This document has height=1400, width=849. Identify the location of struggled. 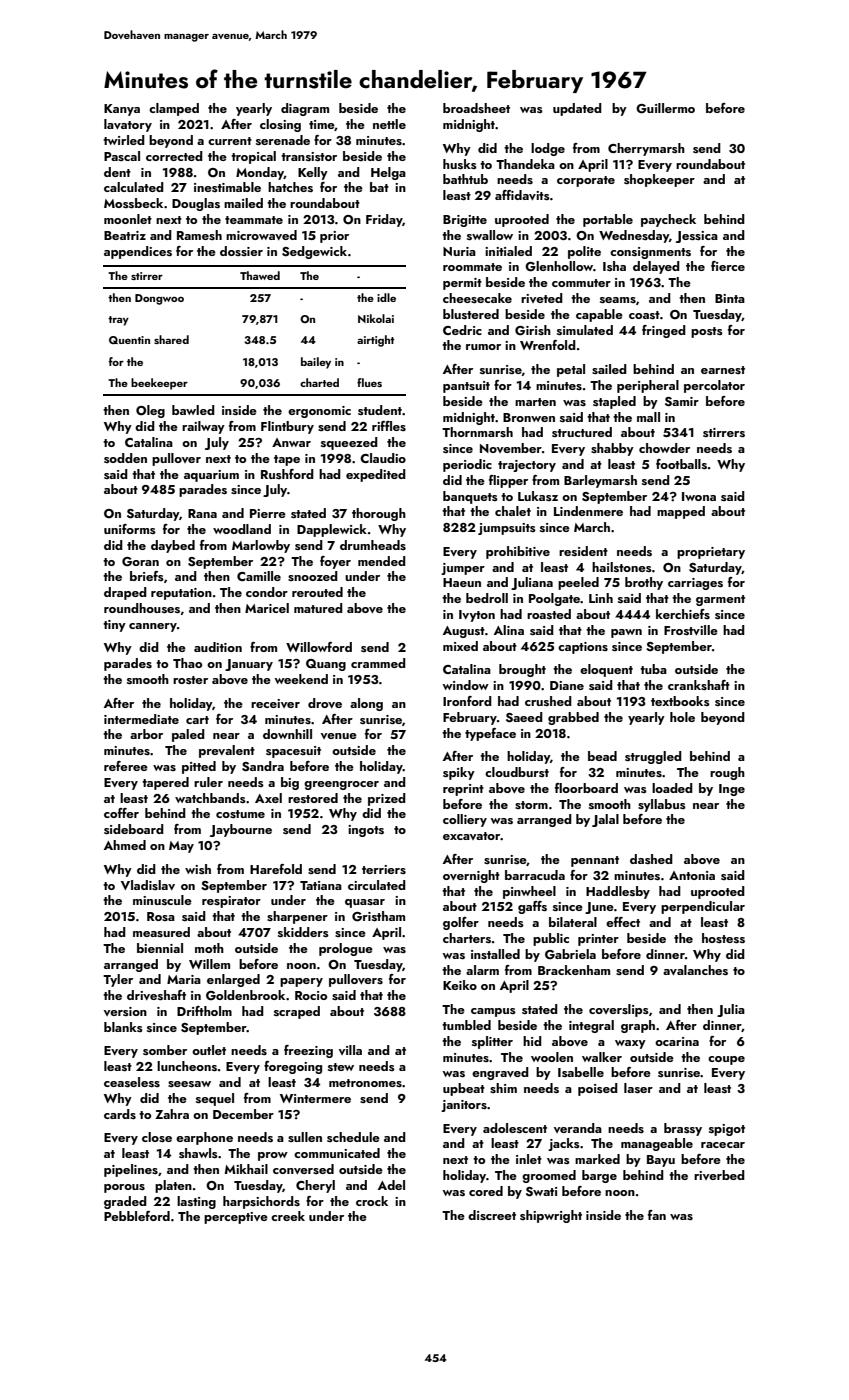
(653, 757).
